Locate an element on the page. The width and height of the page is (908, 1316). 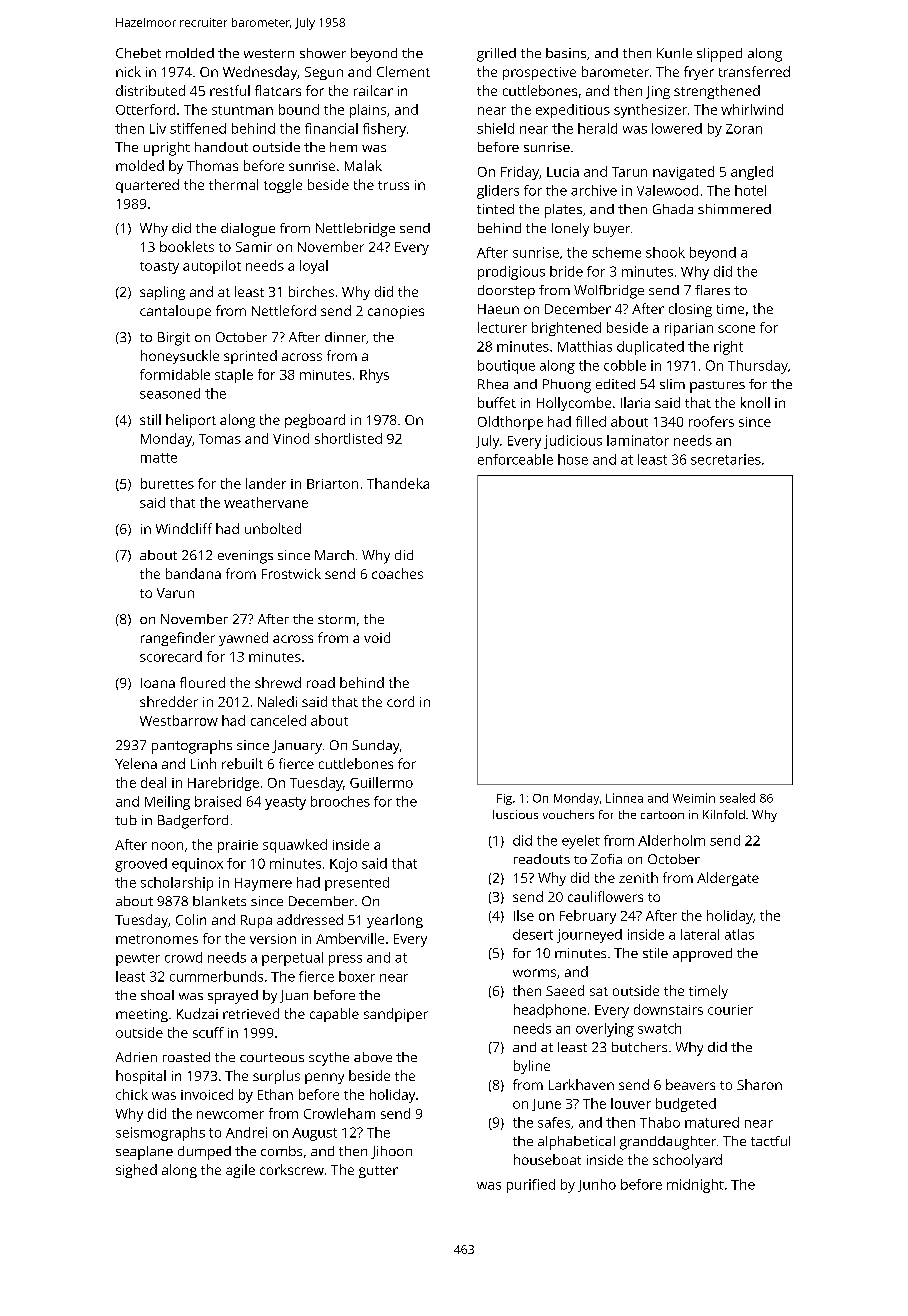
bound is located at coordinates (299, 109).
